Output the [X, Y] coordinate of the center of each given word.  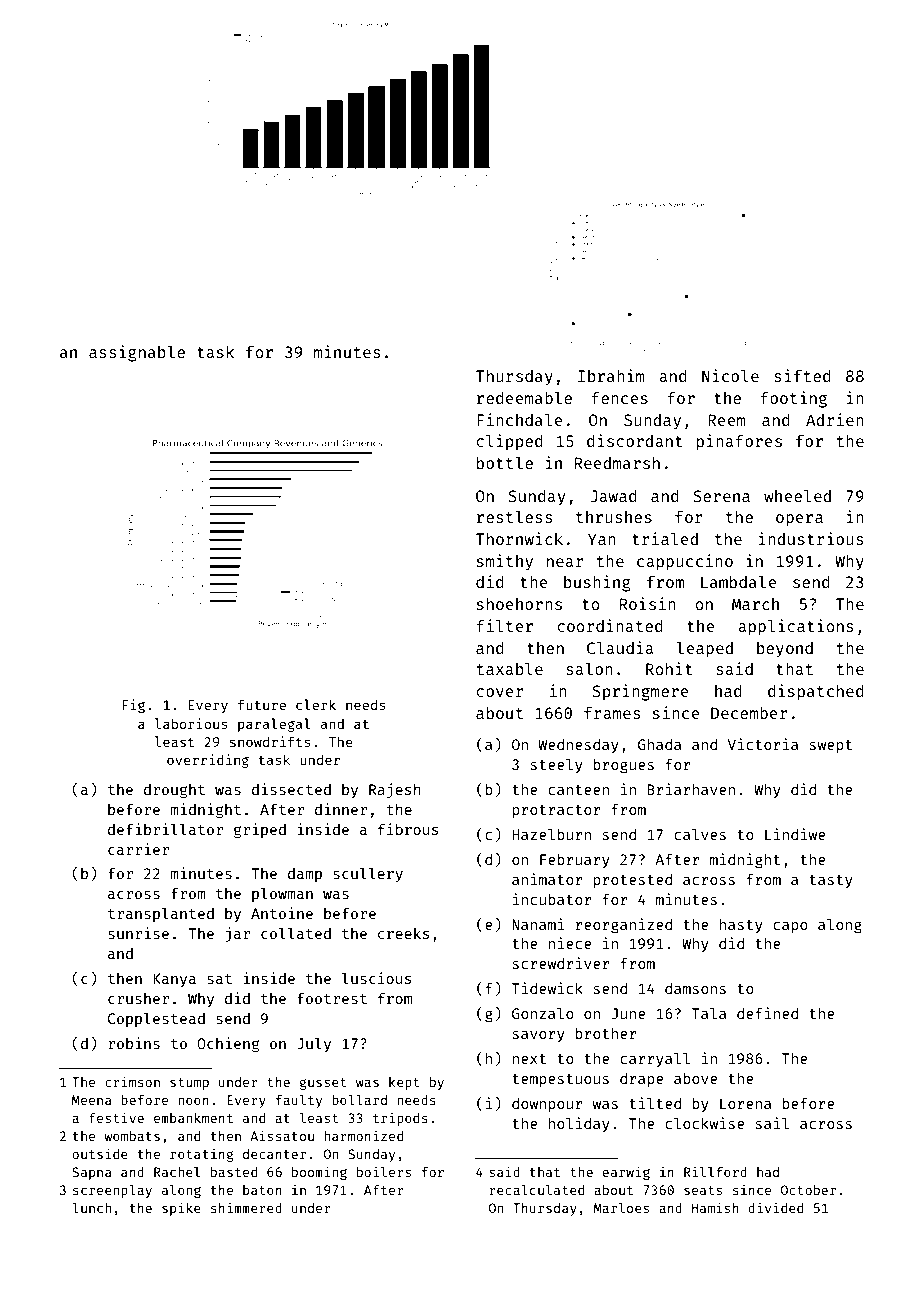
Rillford [715, 1171]
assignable [137, 353]
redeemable [524, 397]
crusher [138, 998]
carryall [655, 1059]
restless [514, 516]
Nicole [730, 375]
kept [404, 1083]
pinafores [739, 442]
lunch [91, 1207]
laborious [191, 723]
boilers [384, 1171]
